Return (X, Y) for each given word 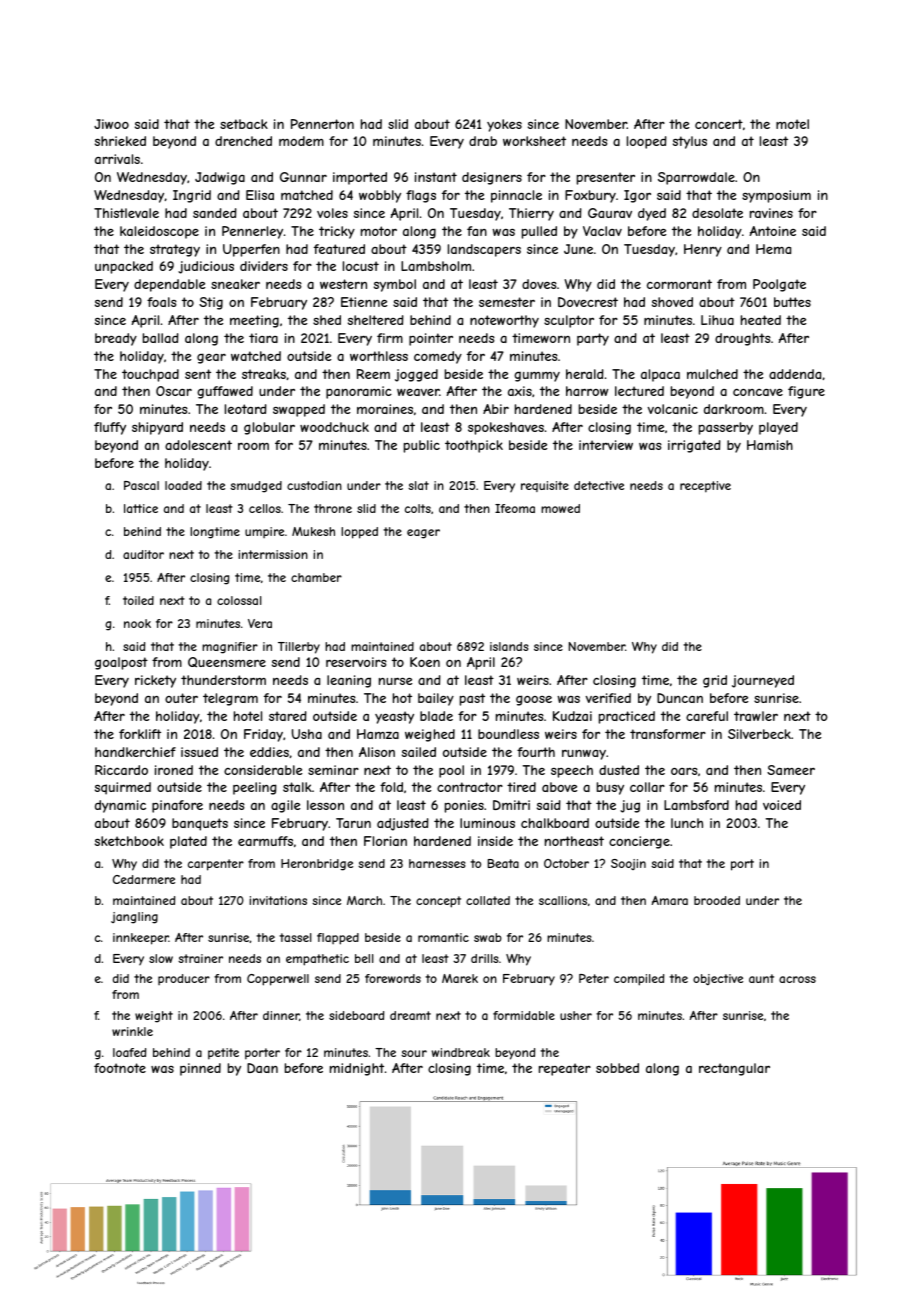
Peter (594, 978)
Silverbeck (759, 734)
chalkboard (555, 823)
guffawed (225, 392)
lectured (639, 391)
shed (327, 320)
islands (509, 646)
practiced (627, 717)
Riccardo (121, 770)
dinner (281, 1015)
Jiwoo (111, 124)
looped (647, 142)
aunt (761, 978)
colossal (239, 600)
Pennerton (322, 124)
